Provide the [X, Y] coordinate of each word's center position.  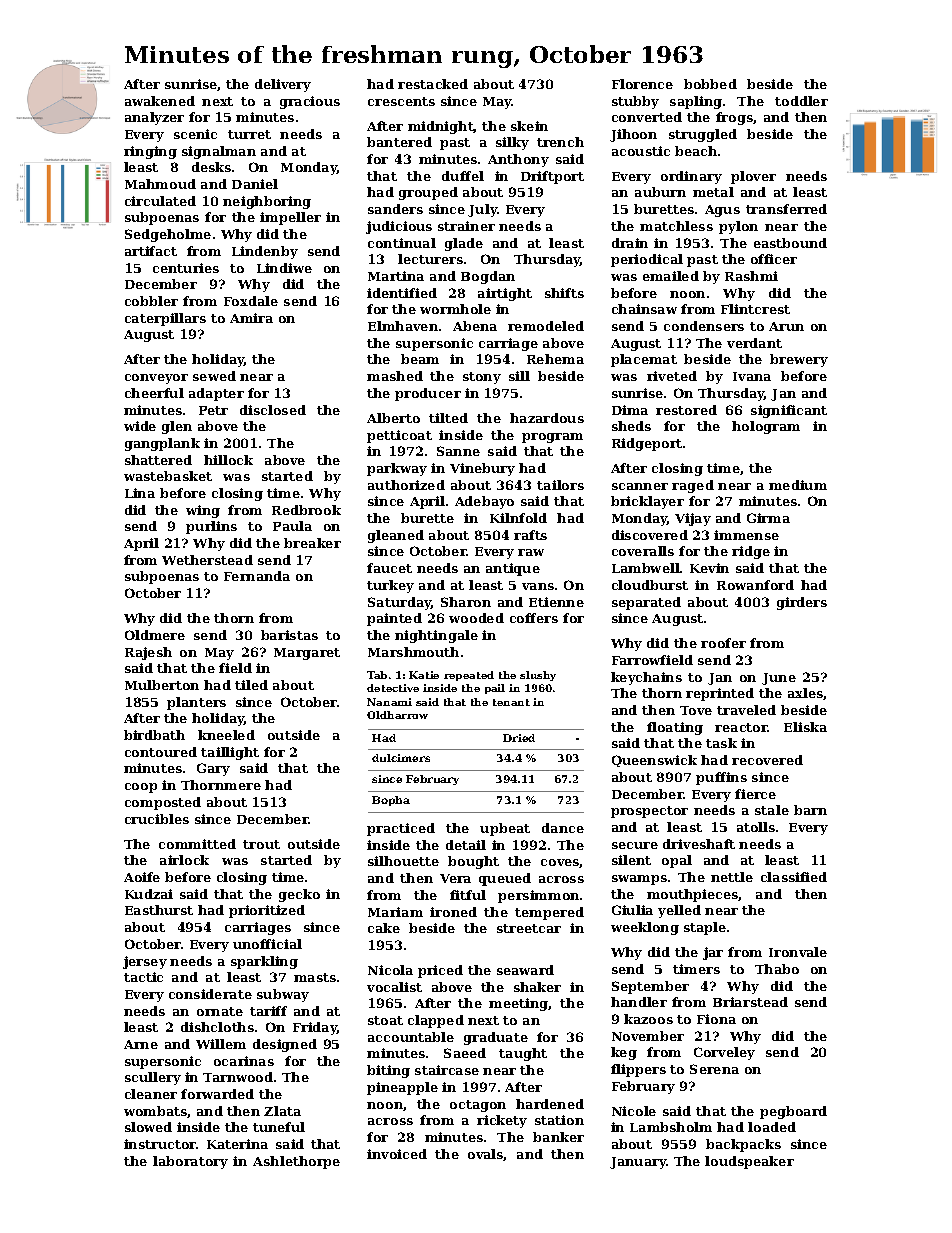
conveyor [156, 379]
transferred [786, 209]
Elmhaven [403, 326]
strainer [466, 226]
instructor [160, 1144]
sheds [631, 426]
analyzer [154, 118]
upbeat [505, 829]
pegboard [793, 1112]
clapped [436, 1021]
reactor [741, 727]
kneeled [226, 735]
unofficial [267, 944]
